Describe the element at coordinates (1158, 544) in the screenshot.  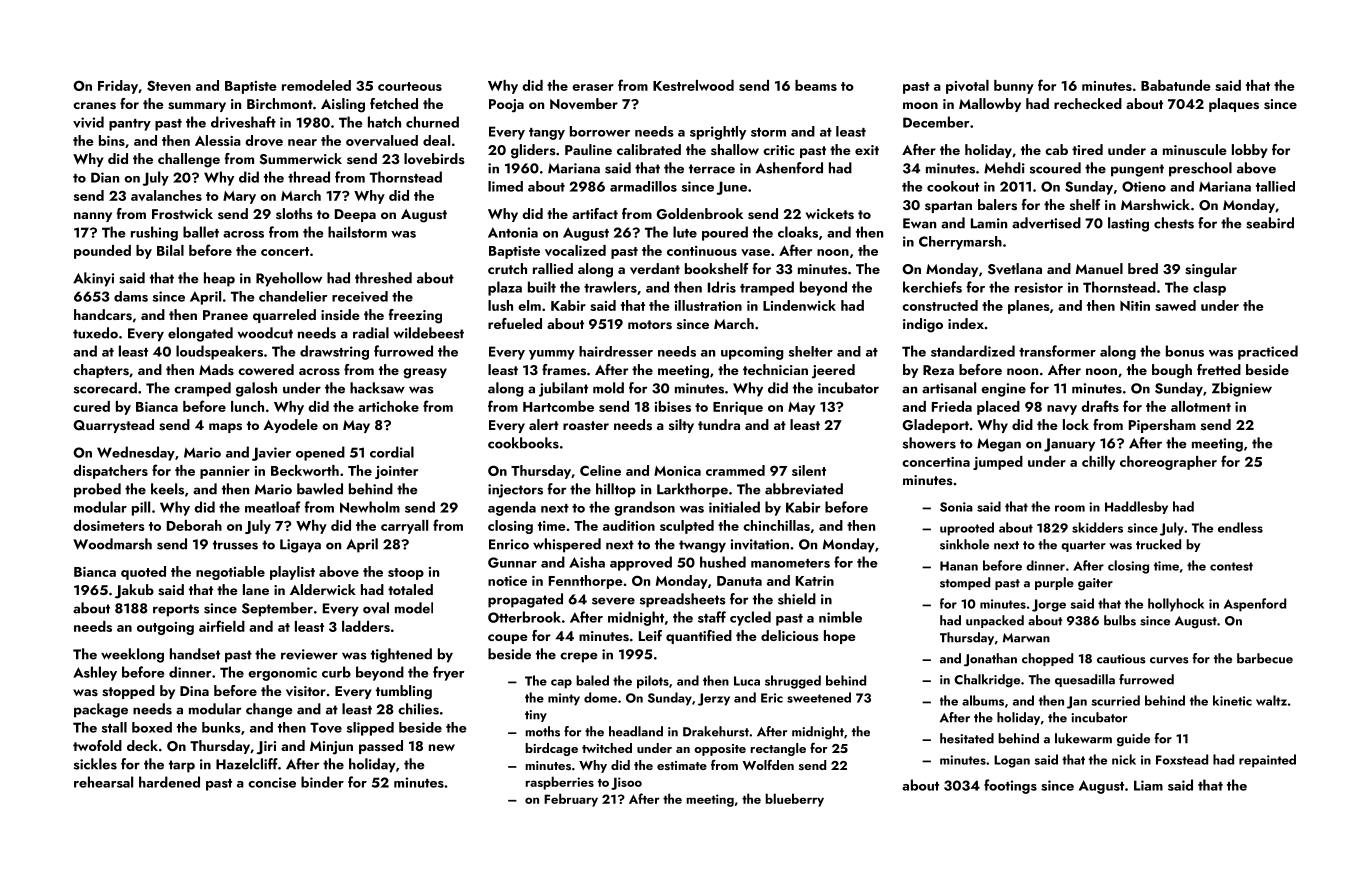
I see `trucked` at that location.
